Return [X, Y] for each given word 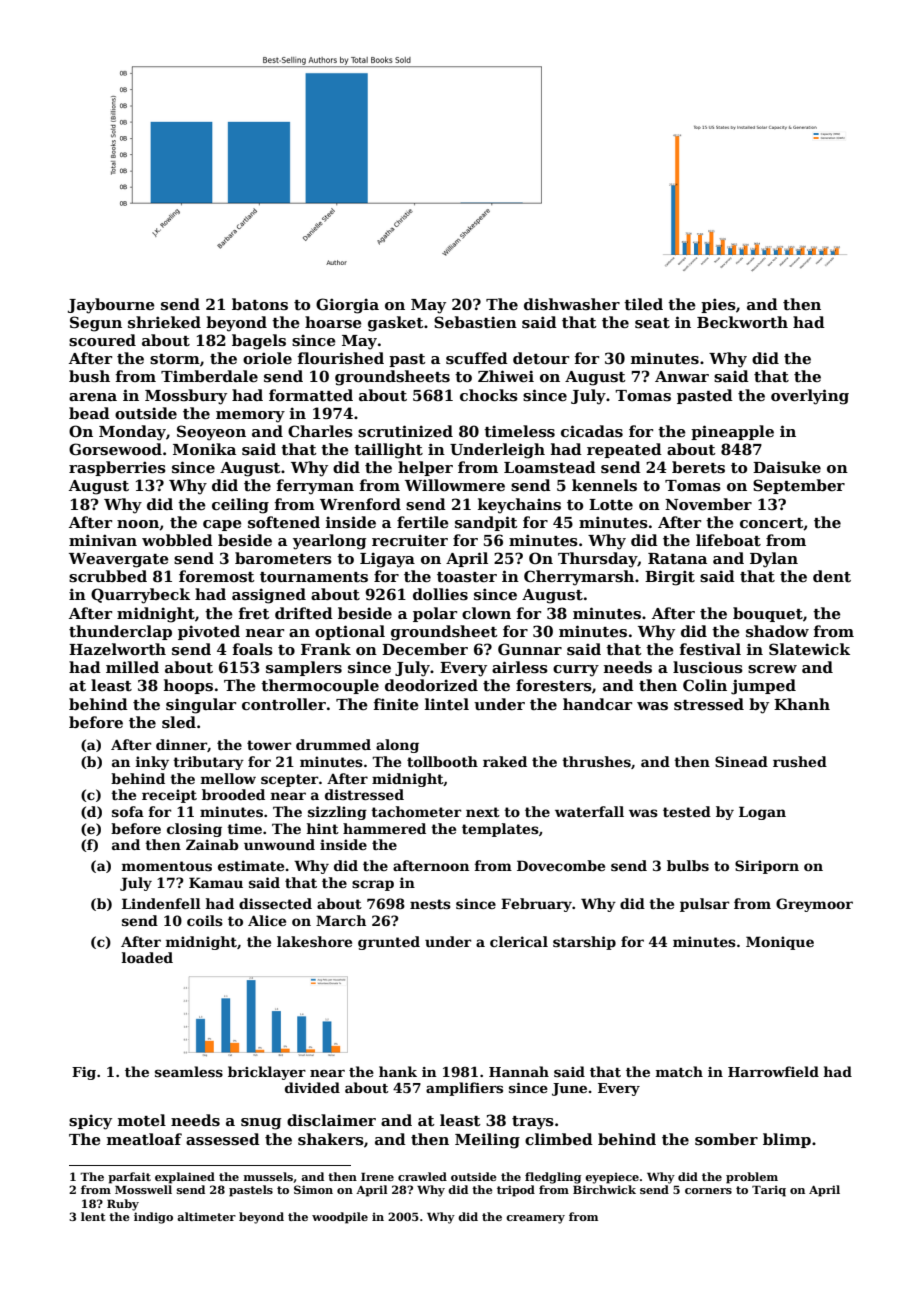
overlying [810, 397]
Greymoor [814, 905]
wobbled [177, 540]
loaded [147, 957]
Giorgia [347, 306]
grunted [389, 943]
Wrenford [360, 504]
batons [260, 304]
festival [710, 649]
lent [93, 1216]
